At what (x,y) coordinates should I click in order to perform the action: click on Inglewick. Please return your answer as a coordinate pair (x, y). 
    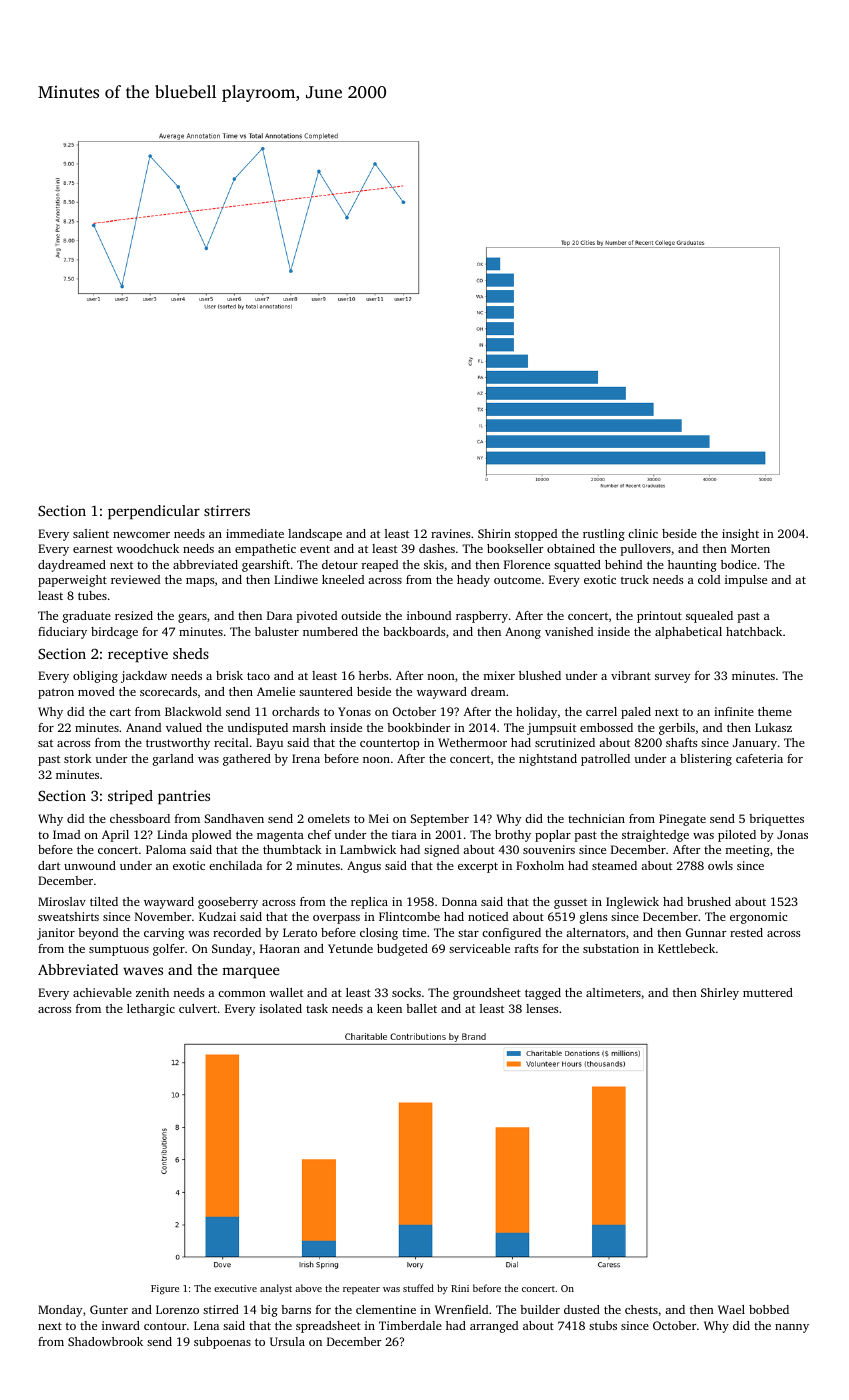
    Looking at the image, I should click on (632, 903).
